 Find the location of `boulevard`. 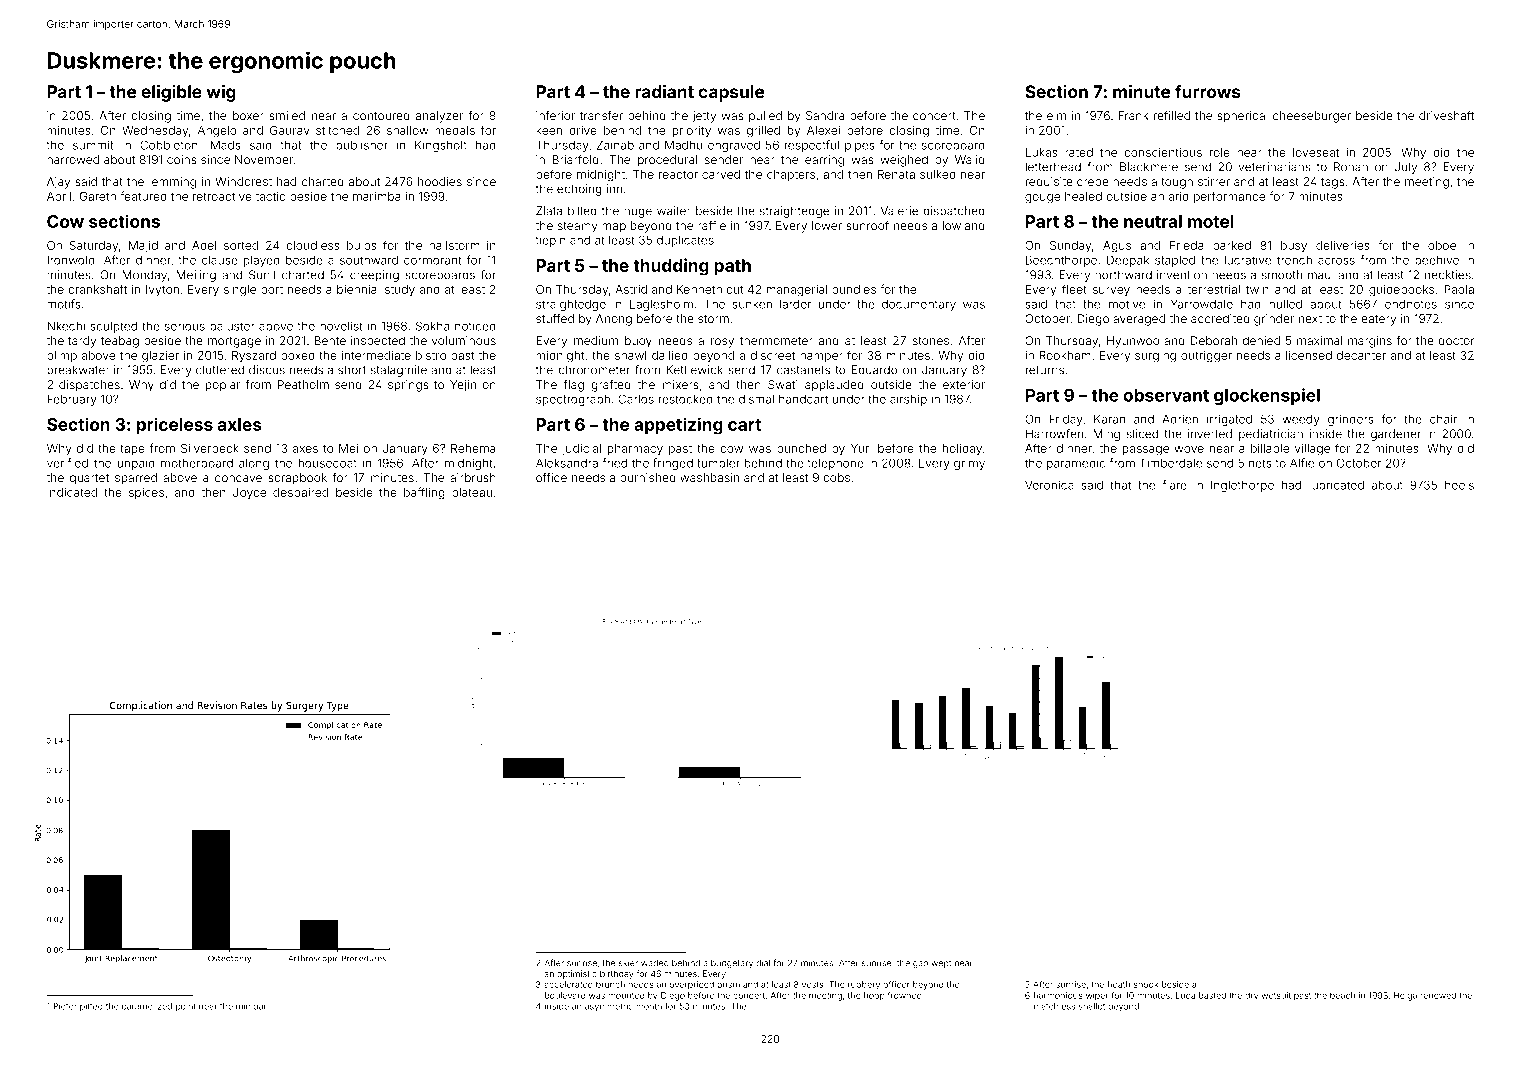

boulevard is located at coordinates (565, 995).
